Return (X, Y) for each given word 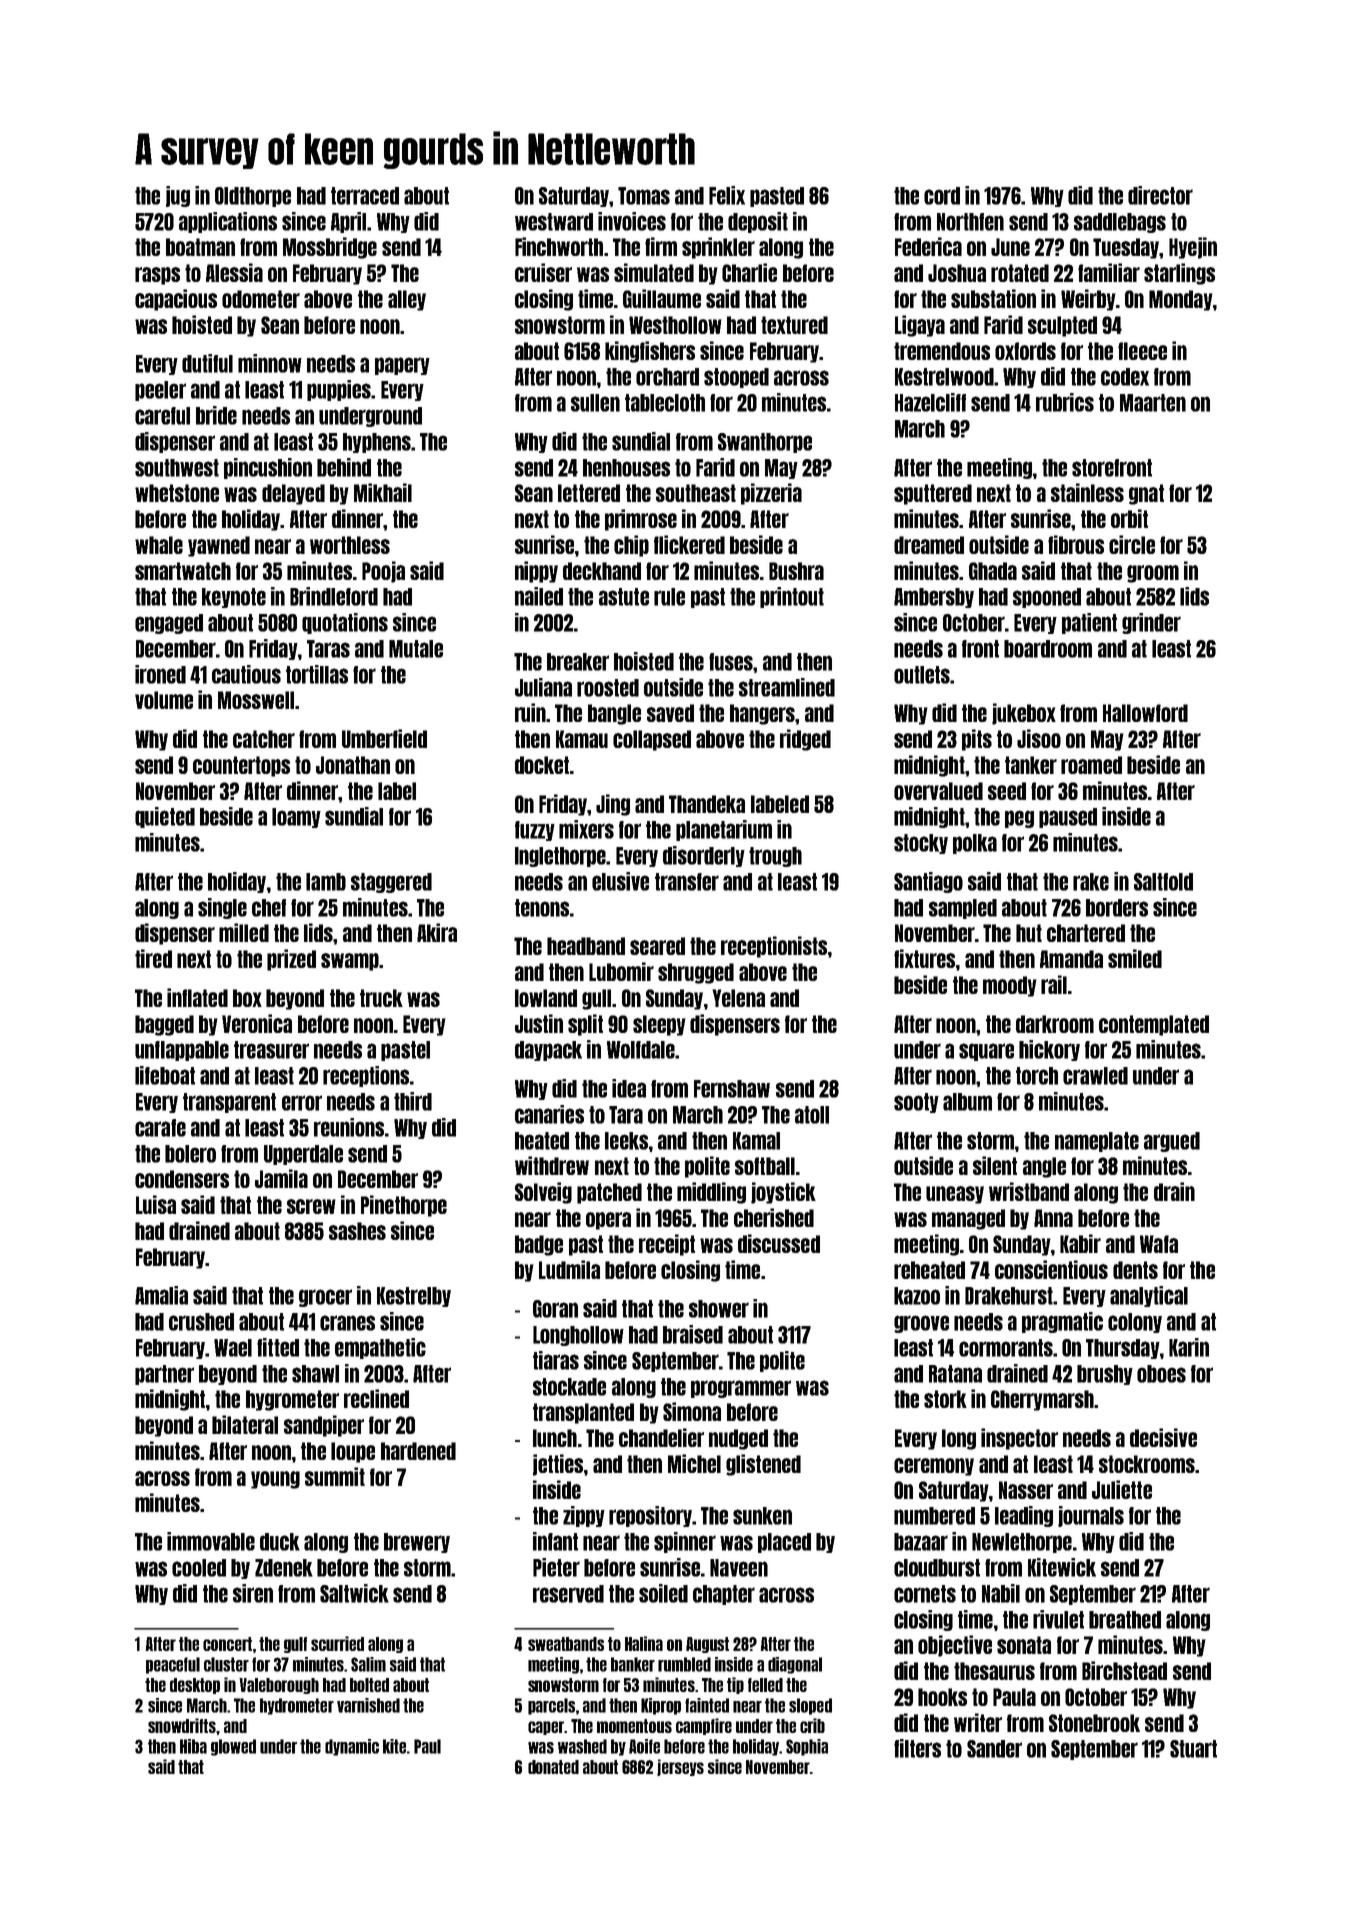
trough (775, 857)
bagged (164, 1025)
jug (178, 196)
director (1160, 195)
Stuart (1193, 1749)
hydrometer (297, 1706)
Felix (727, 195)
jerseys (680, 1767)
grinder (1151, 623)
